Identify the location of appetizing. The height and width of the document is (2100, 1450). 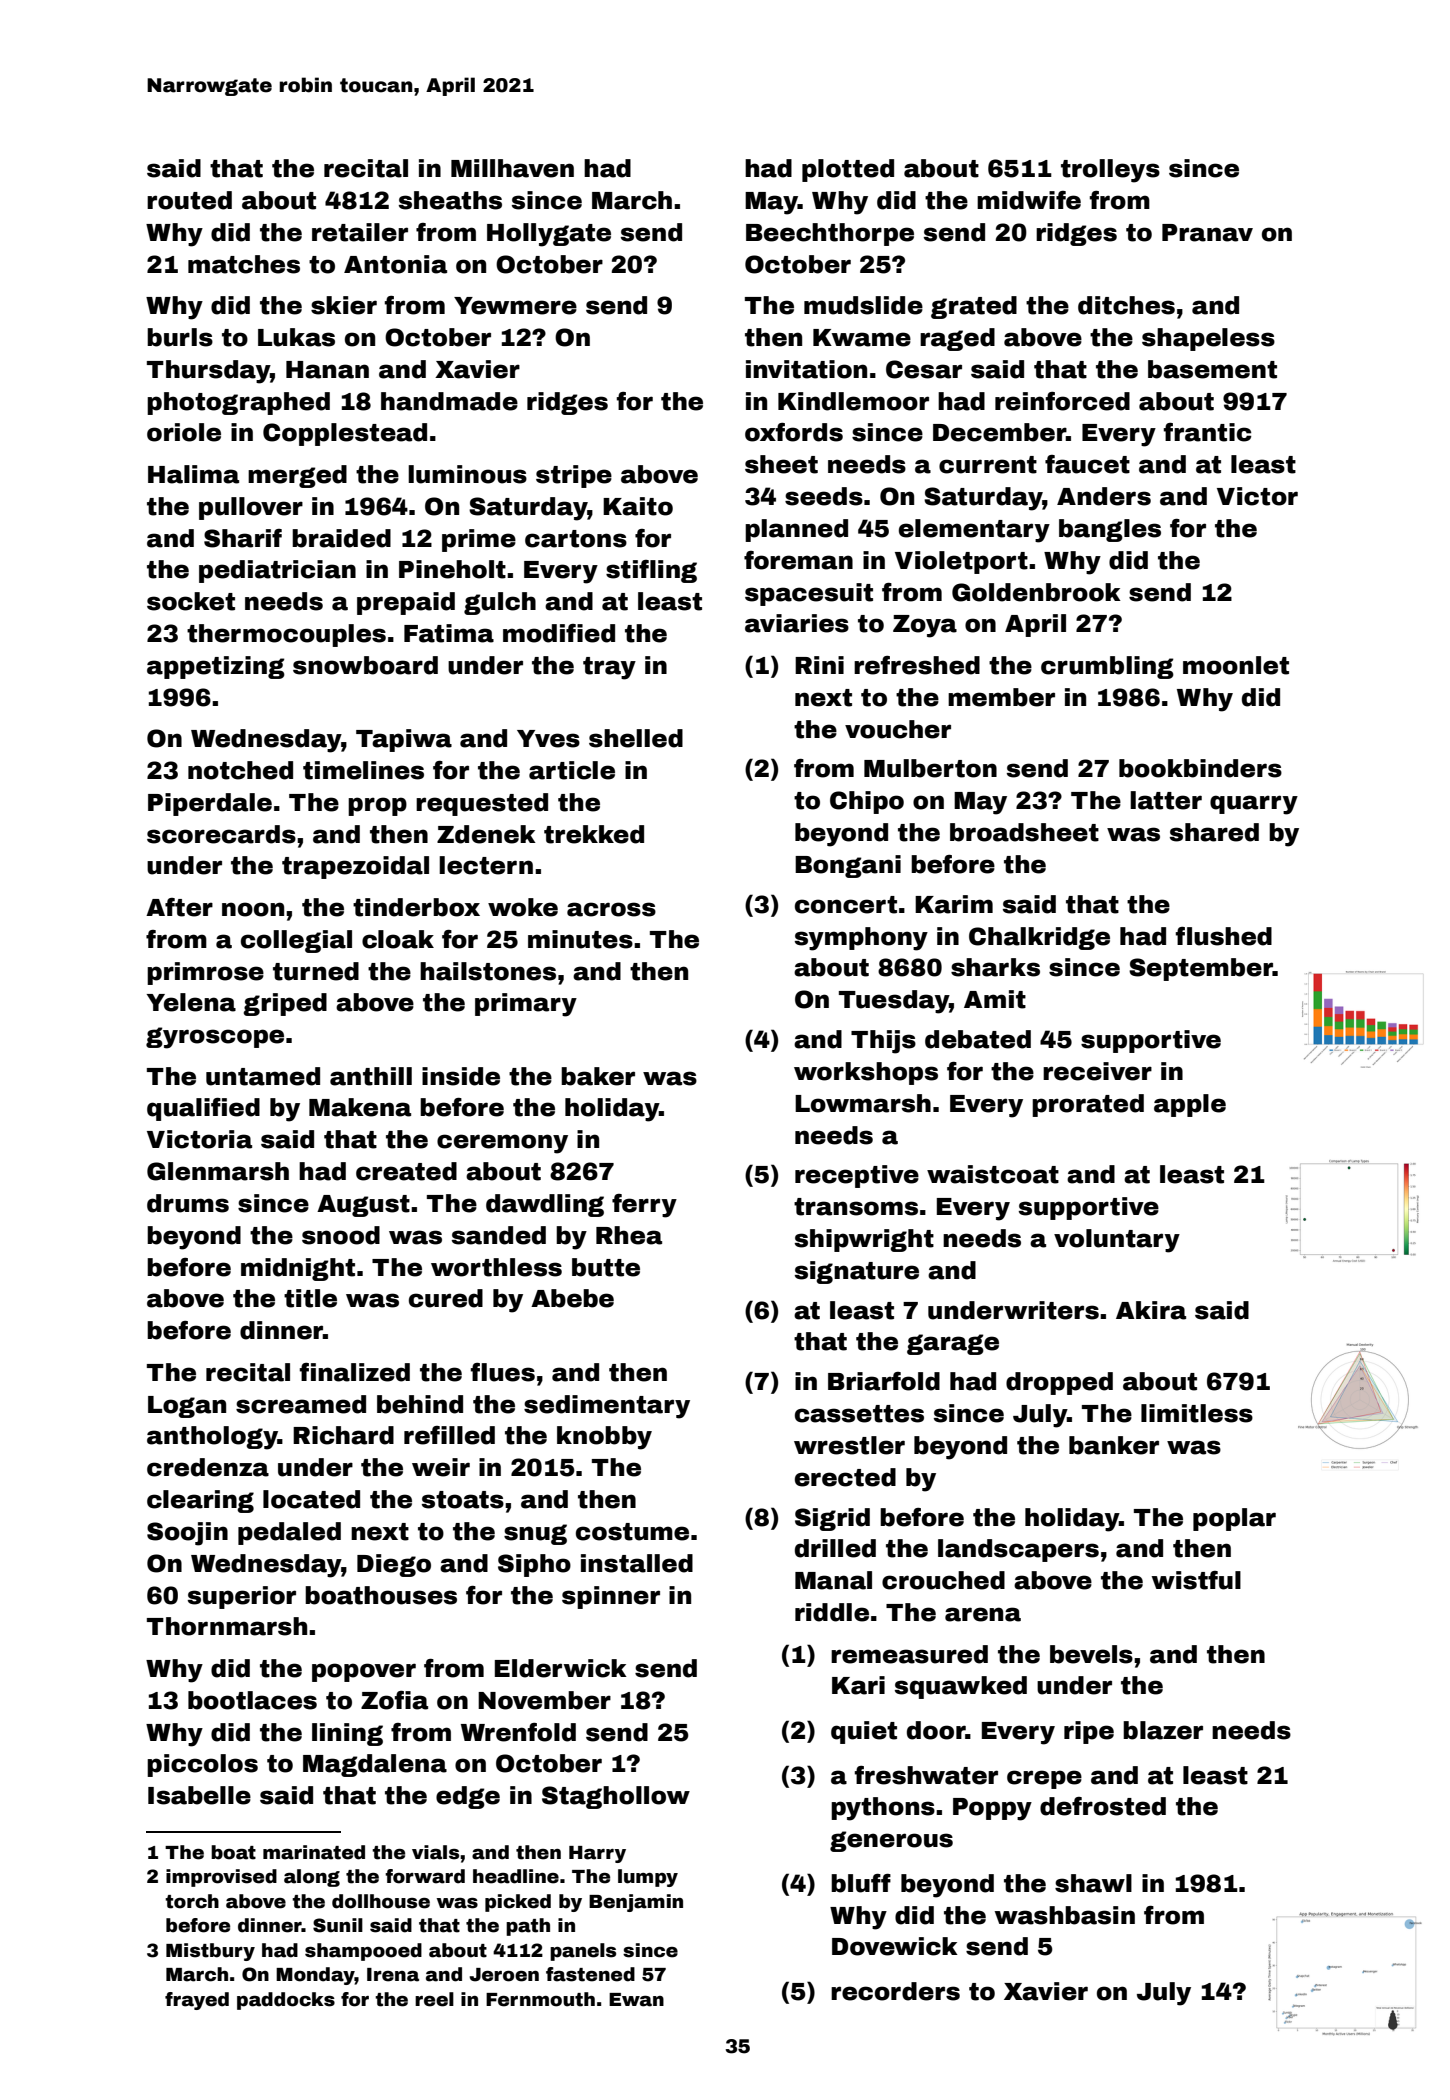
(216, 667).
